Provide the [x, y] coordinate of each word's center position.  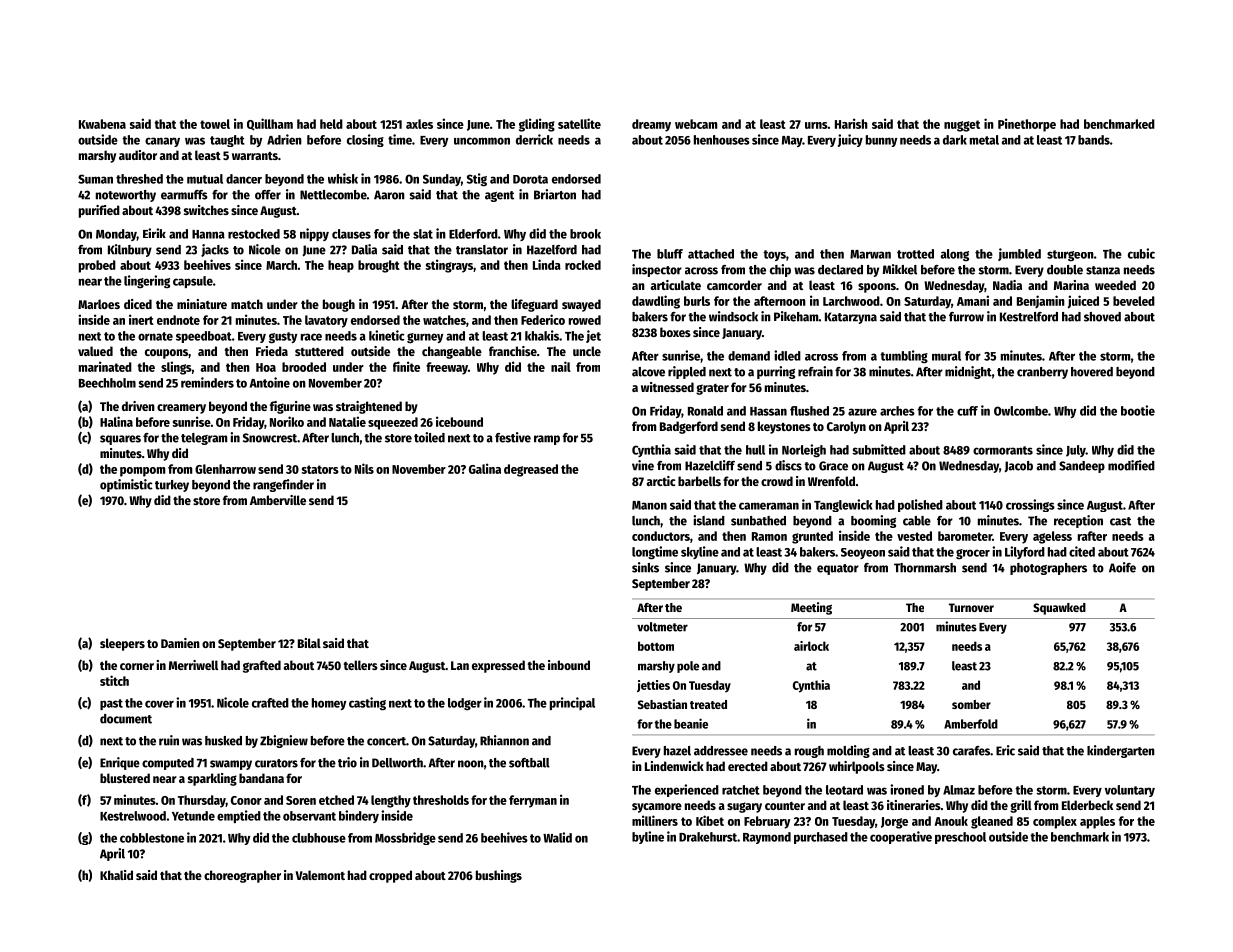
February [767, 822]
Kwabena [102, 124]
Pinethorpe [1027, 125]
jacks [215, 250]
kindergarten [1121, 751]
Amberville [278, 500]
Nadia [1007, 285]
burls [697, 301]
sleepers [122, 644]
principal [572, 703]
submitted [879, 449]
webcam [696, 124]
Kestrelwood [133, 816]
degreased [531, 470]
